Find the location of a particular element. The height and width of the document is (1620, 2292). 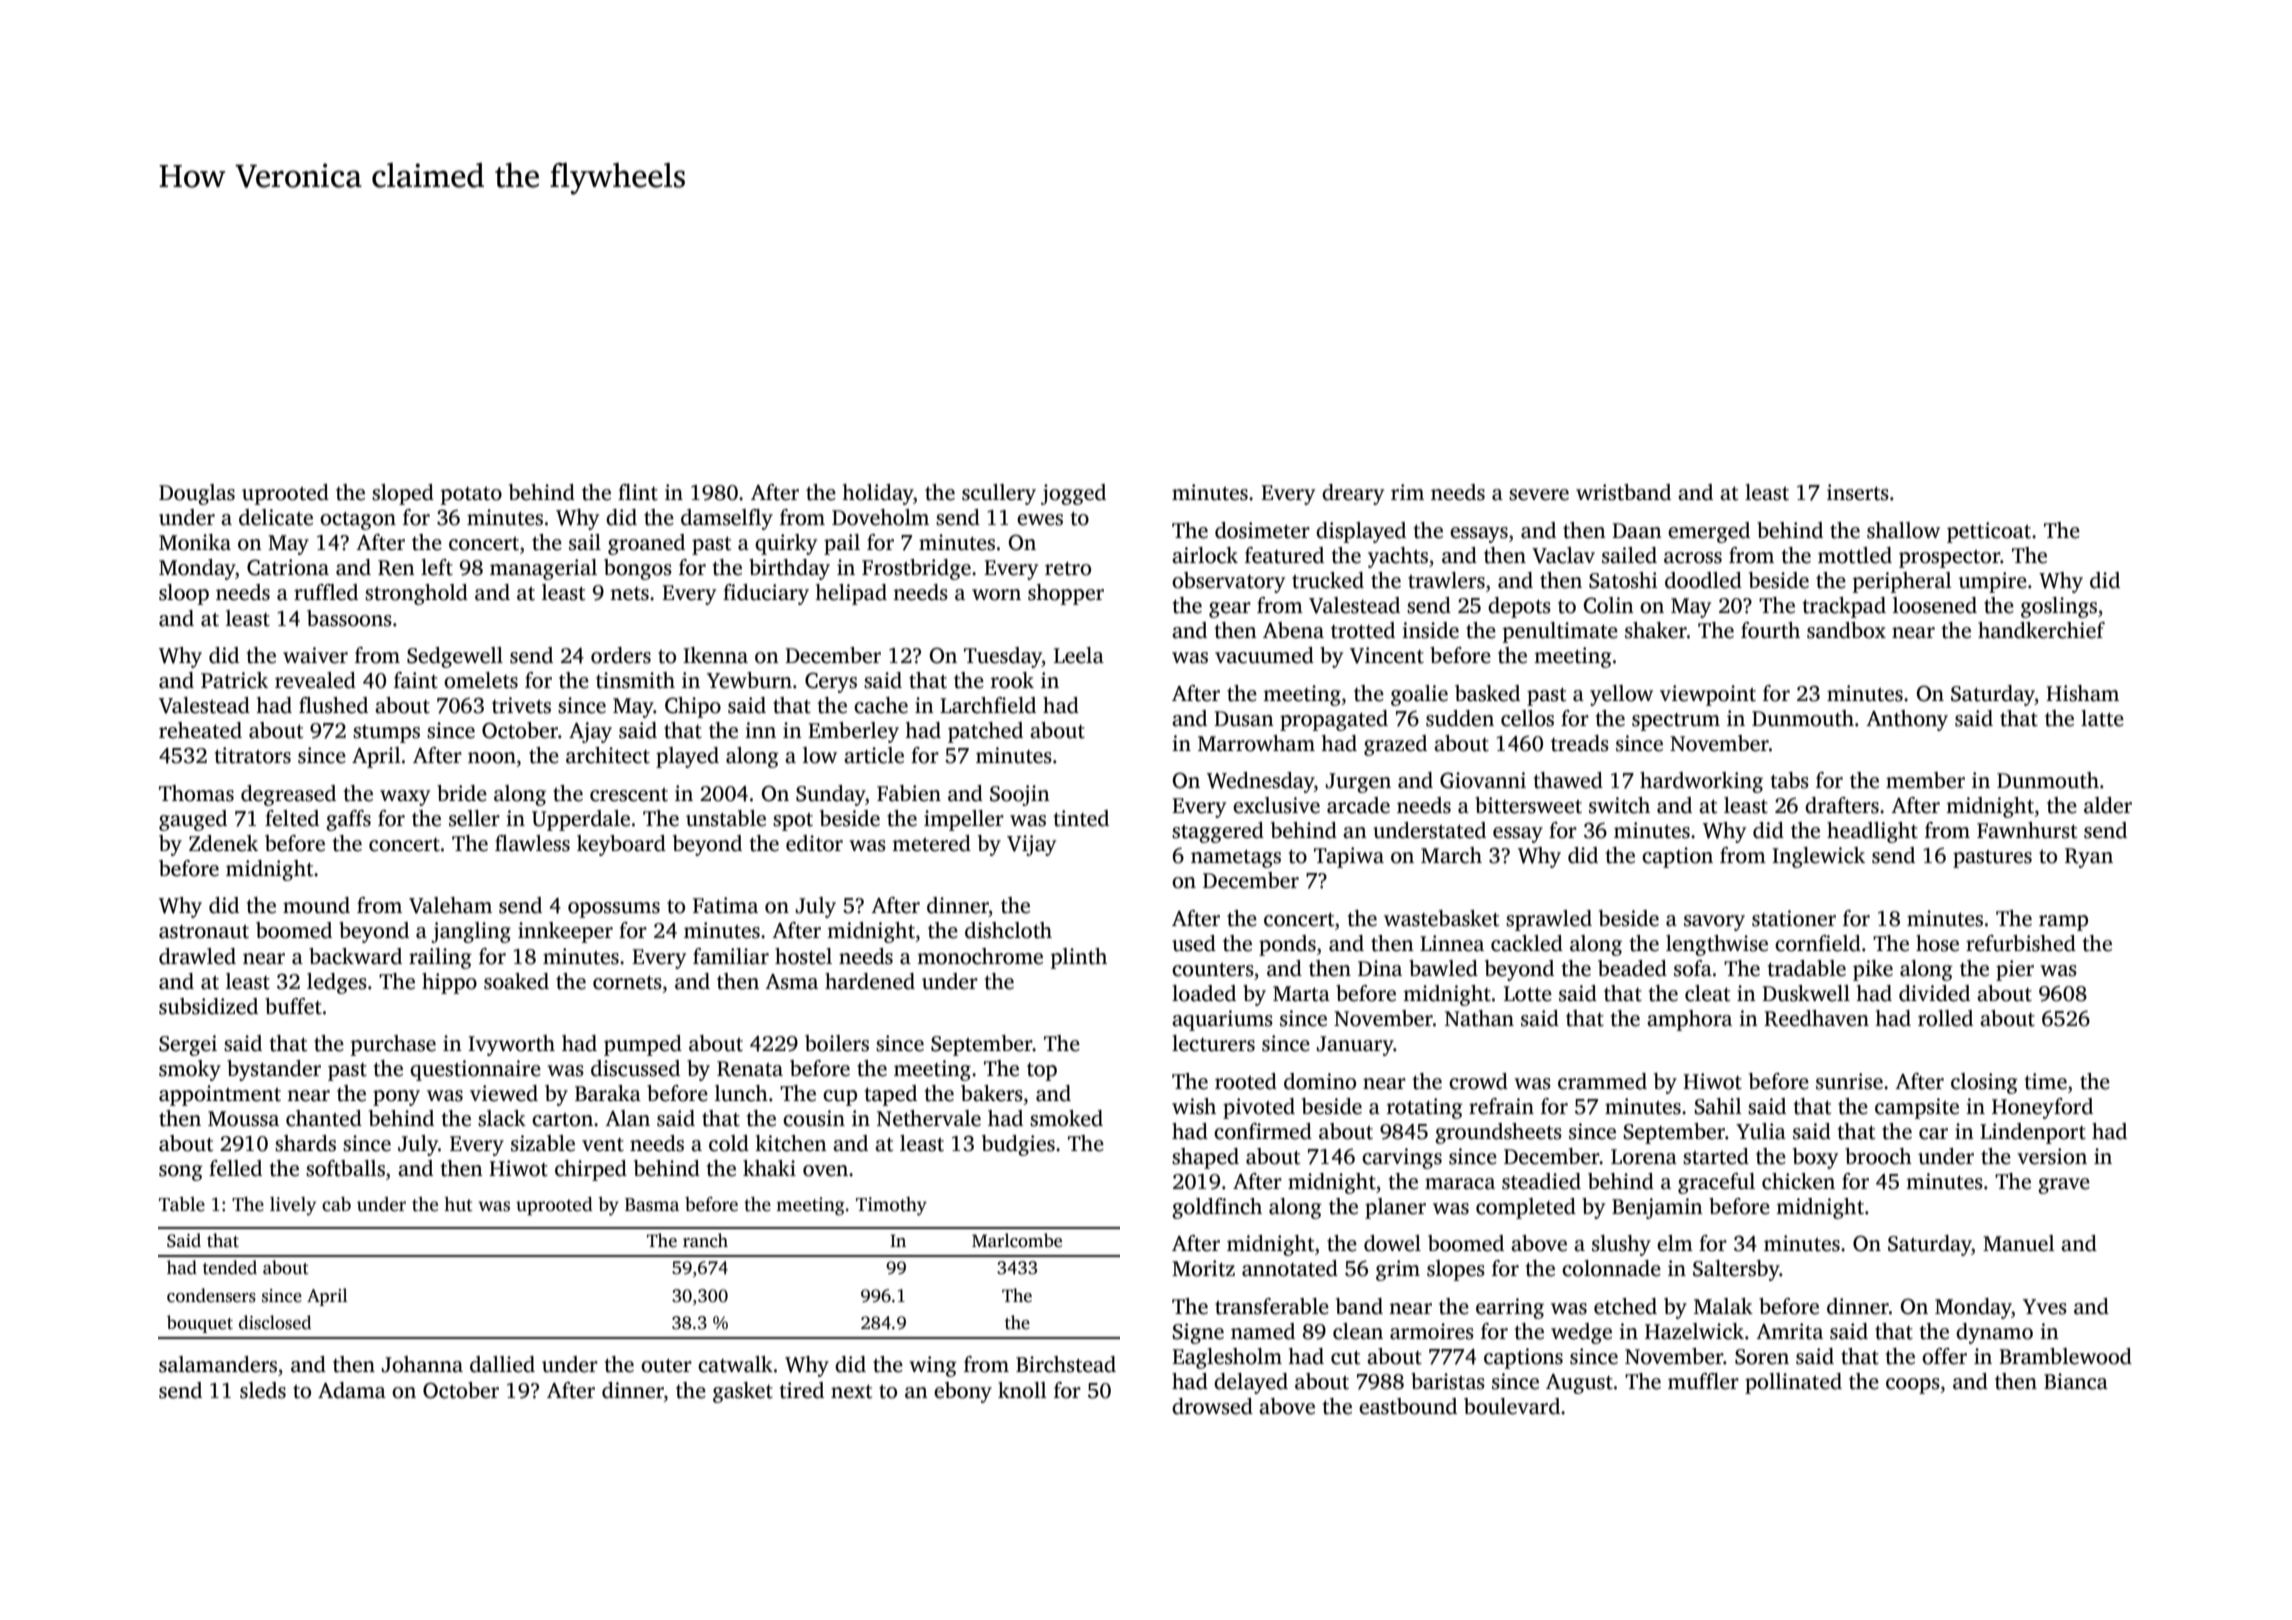

jogged is located at coordinates (1073, 494).
